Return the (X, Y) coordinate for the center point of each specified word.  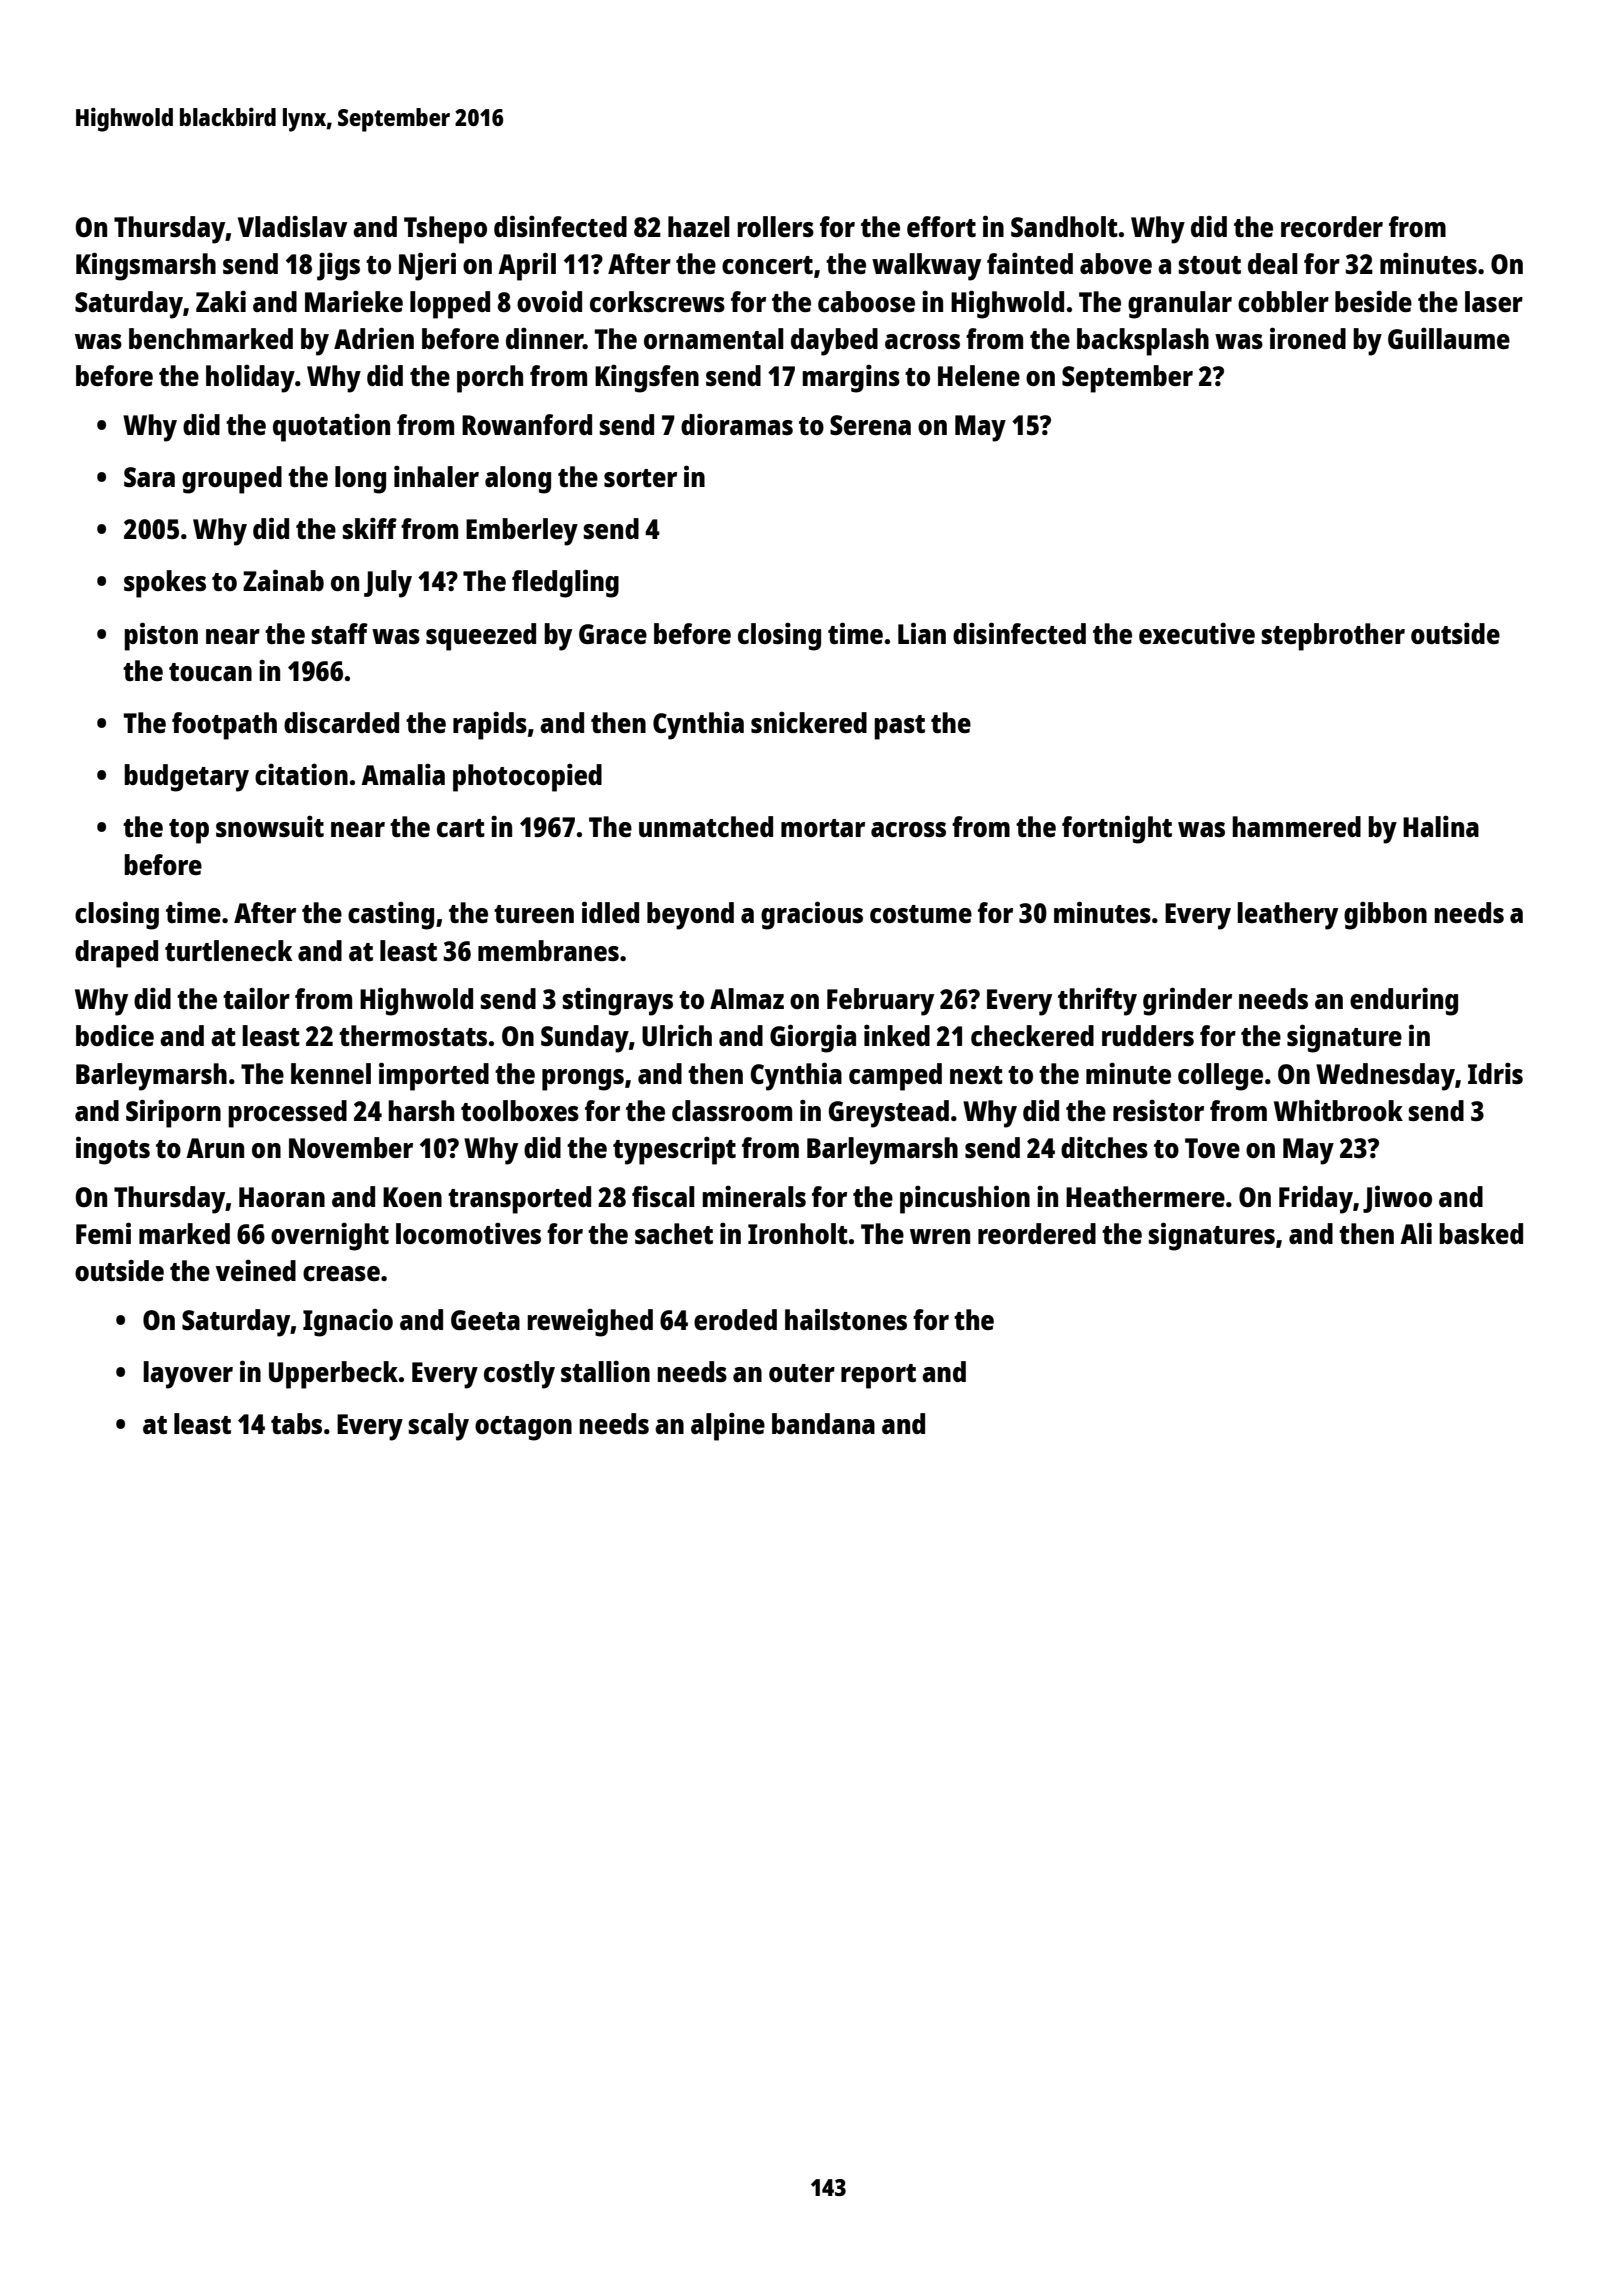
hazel (699, 226)
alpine (728, 1426)
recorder (1332, 226)
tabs (296, 1423)
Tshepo (445, 230)
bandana (823, 1423)
